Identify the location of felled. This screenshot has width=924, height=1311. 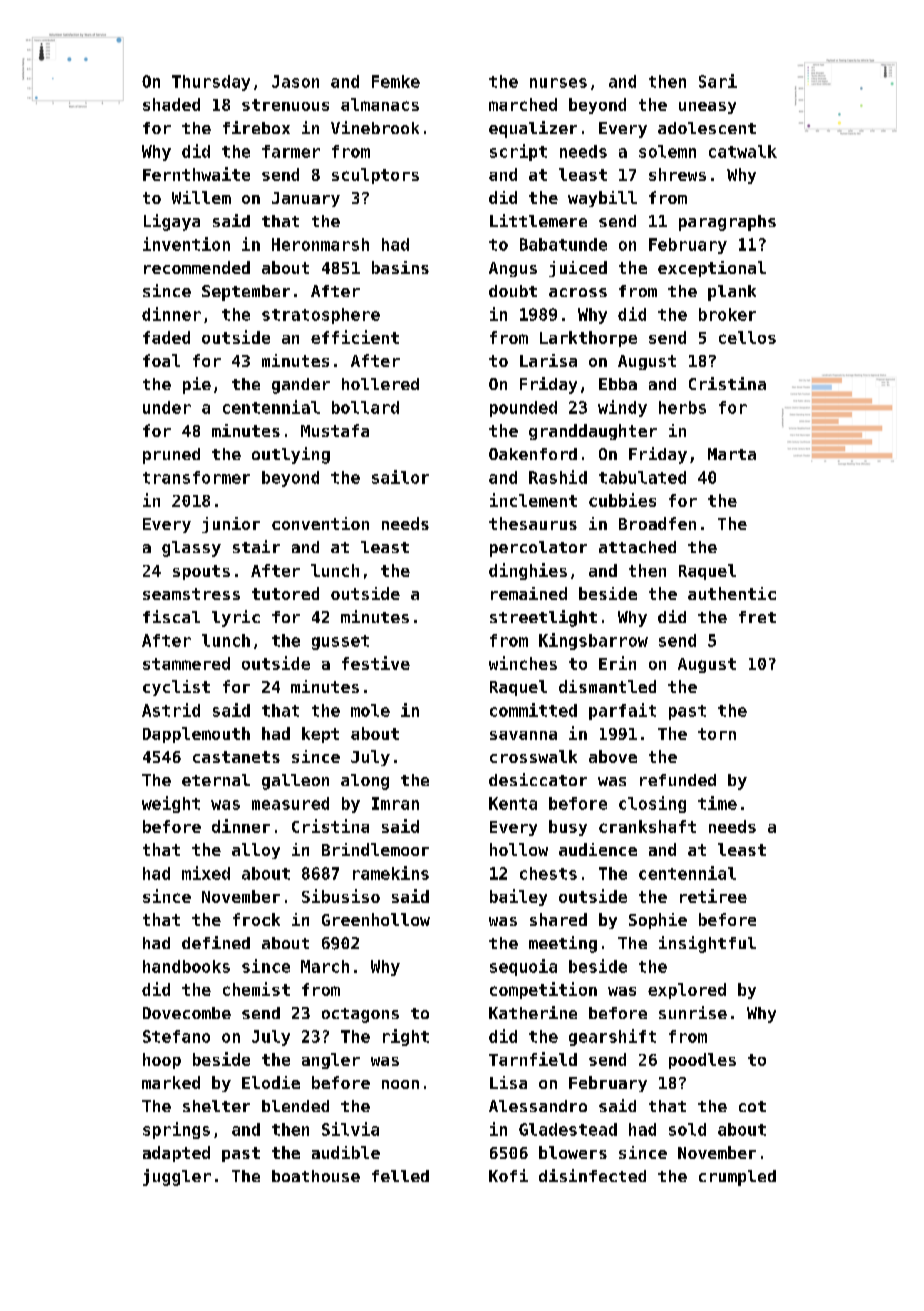
(400, 1176).
